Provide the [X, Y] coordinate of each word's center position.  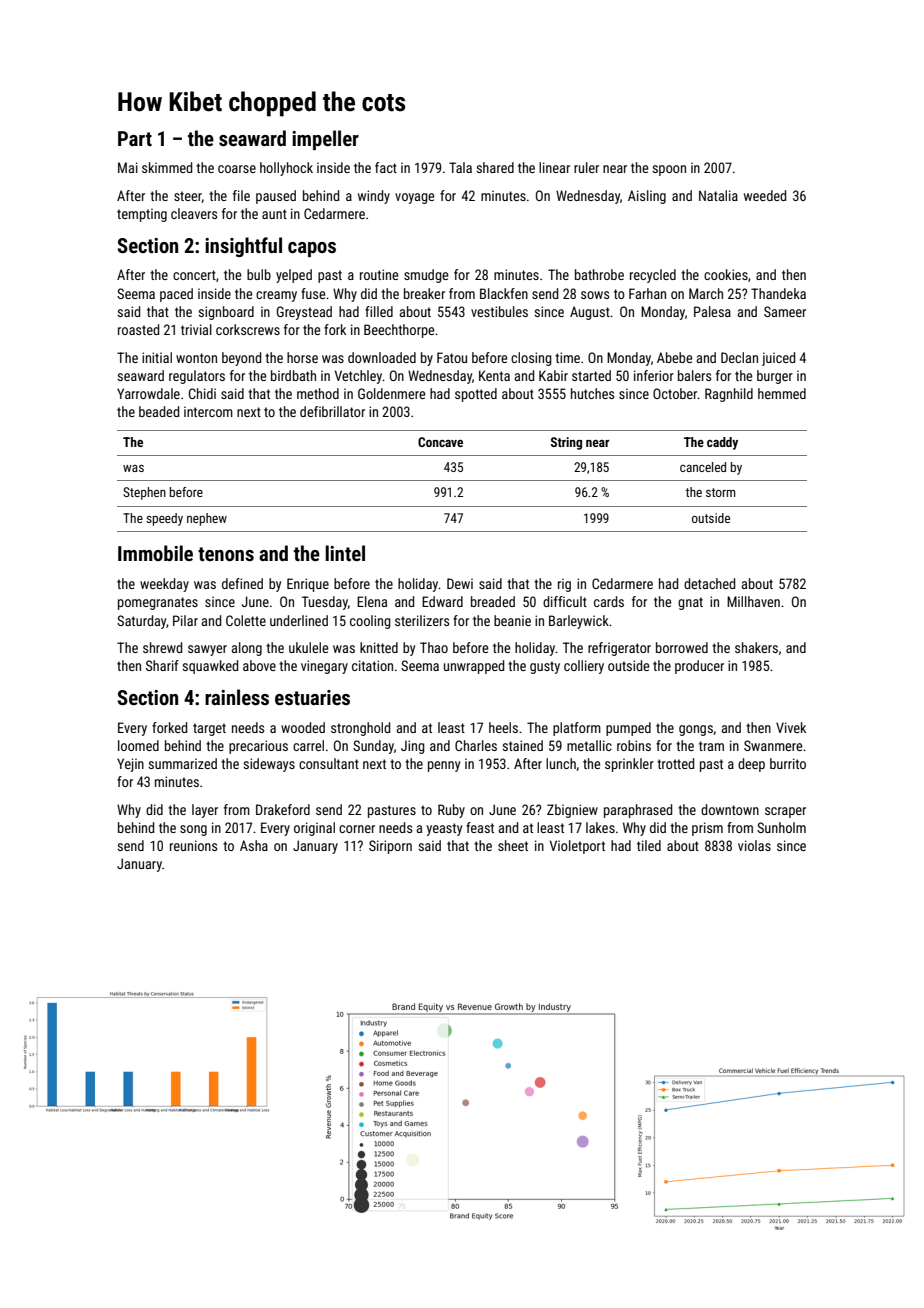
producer [699, 667]
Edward [442, 601]
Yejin [130, 765]
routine [379, 274]
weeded [765, 195]
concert [194, 275]
